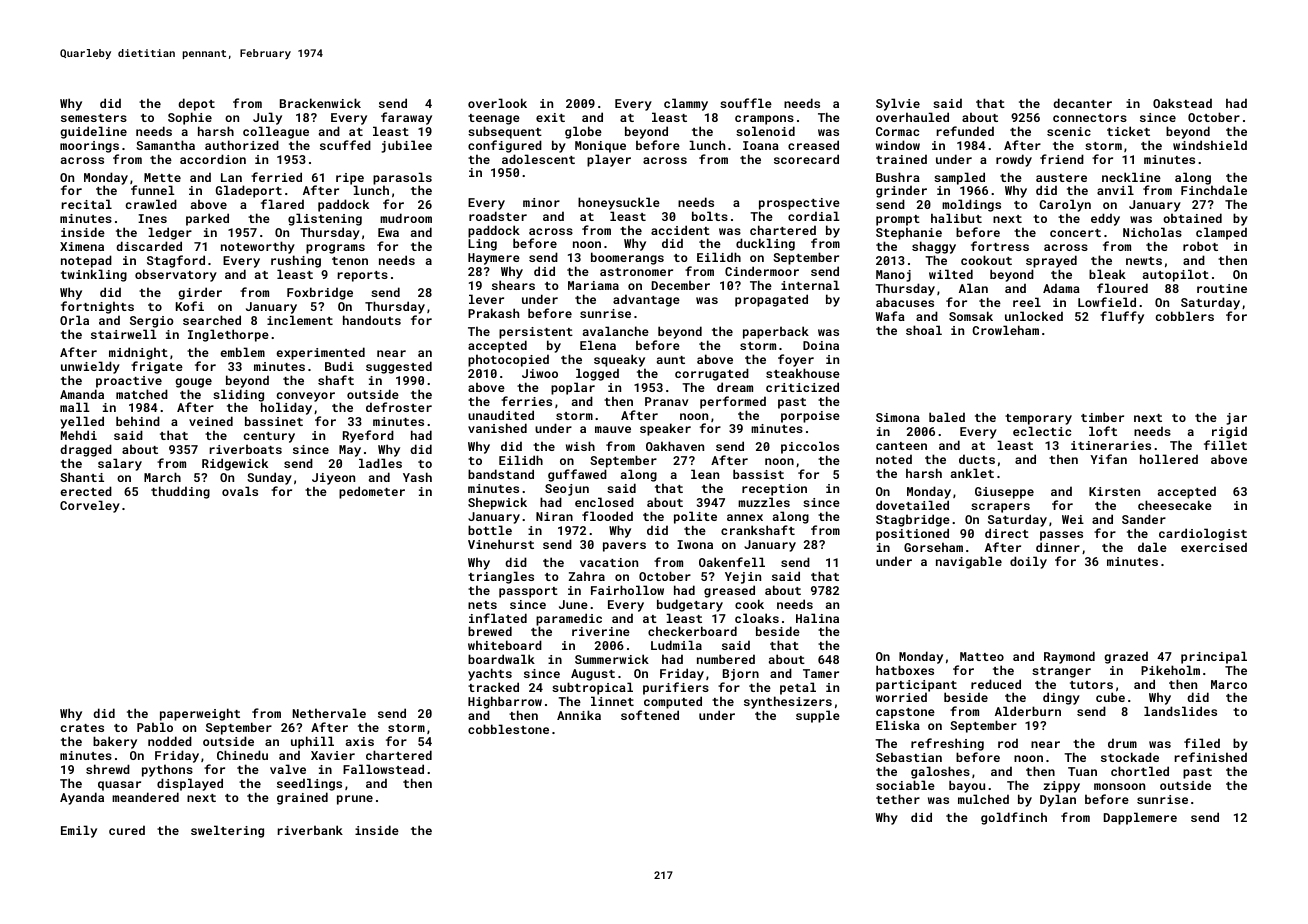  I want to click on scorecard, so click(806, 159).
